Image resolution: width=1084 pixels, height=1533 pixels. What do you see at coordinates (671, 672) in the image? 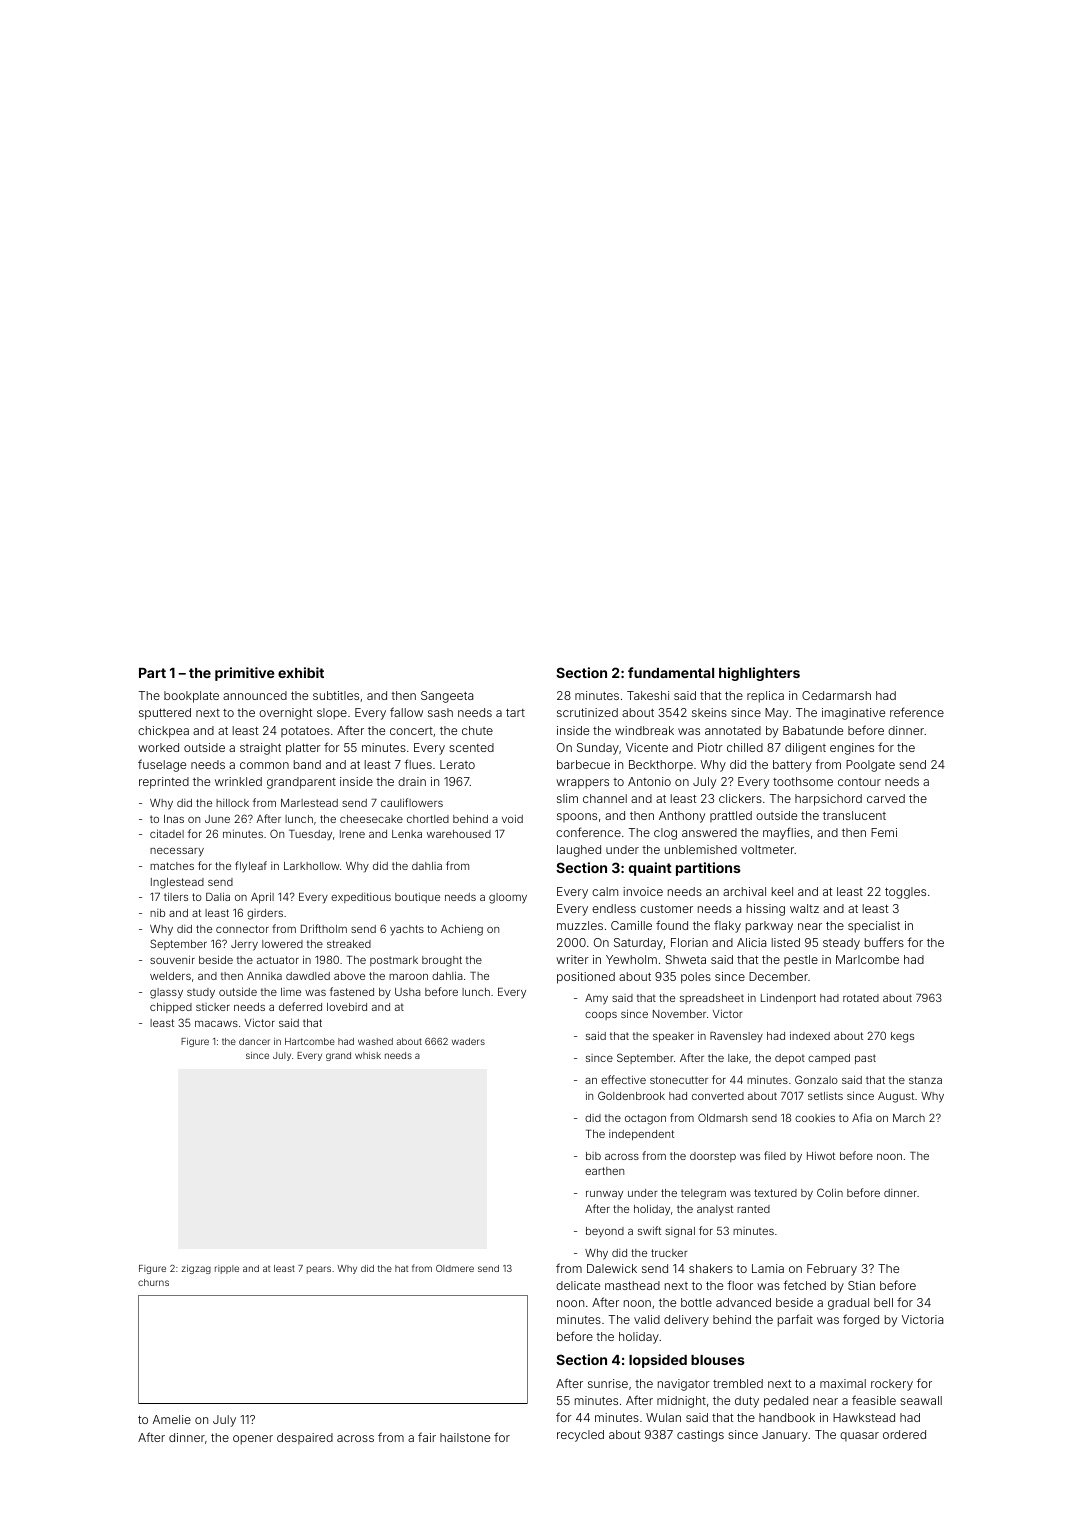
I see `fundamental` at bounding box center [671, 672].
